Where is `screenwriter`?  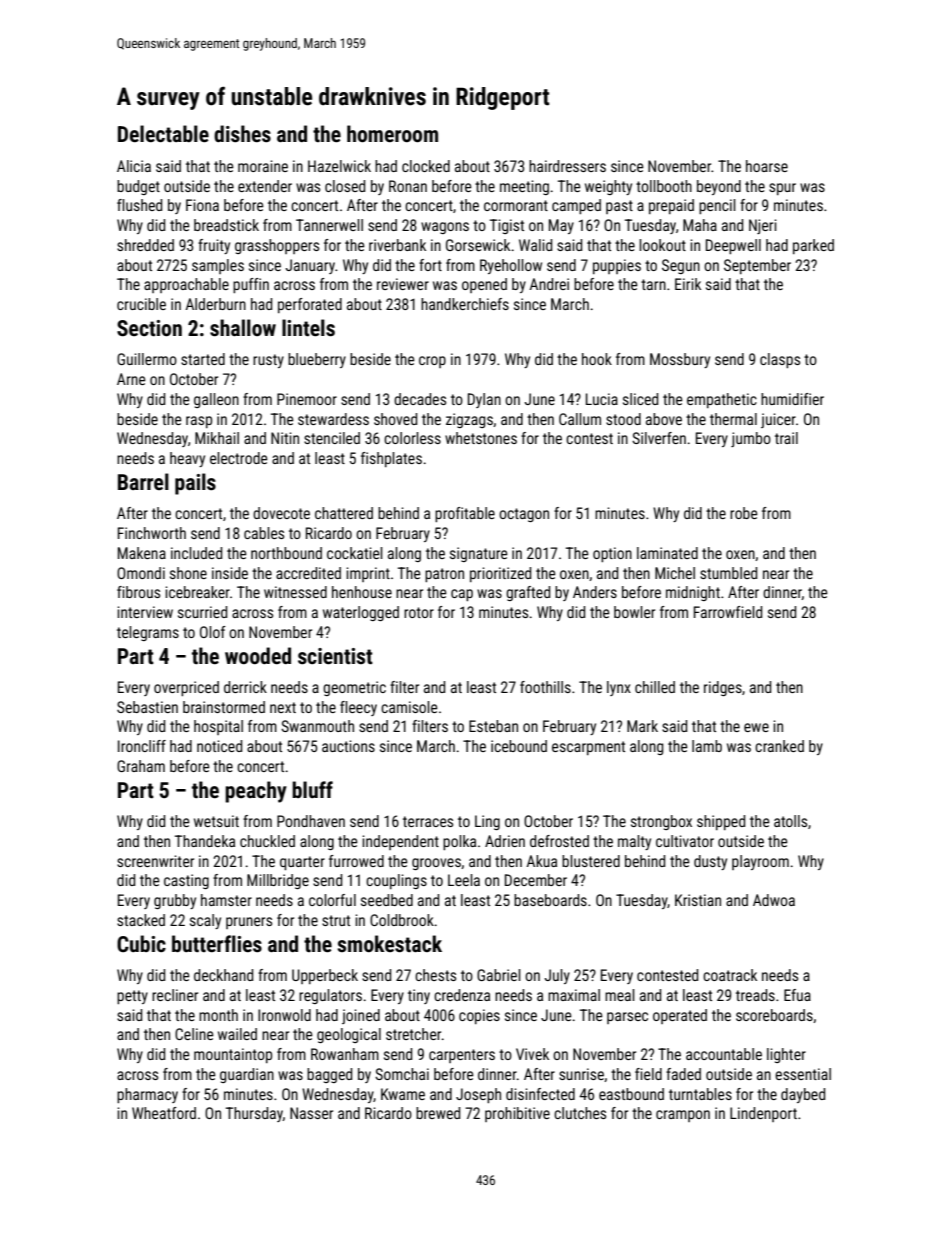 screenwriter is located at coordinates (155, 861).
